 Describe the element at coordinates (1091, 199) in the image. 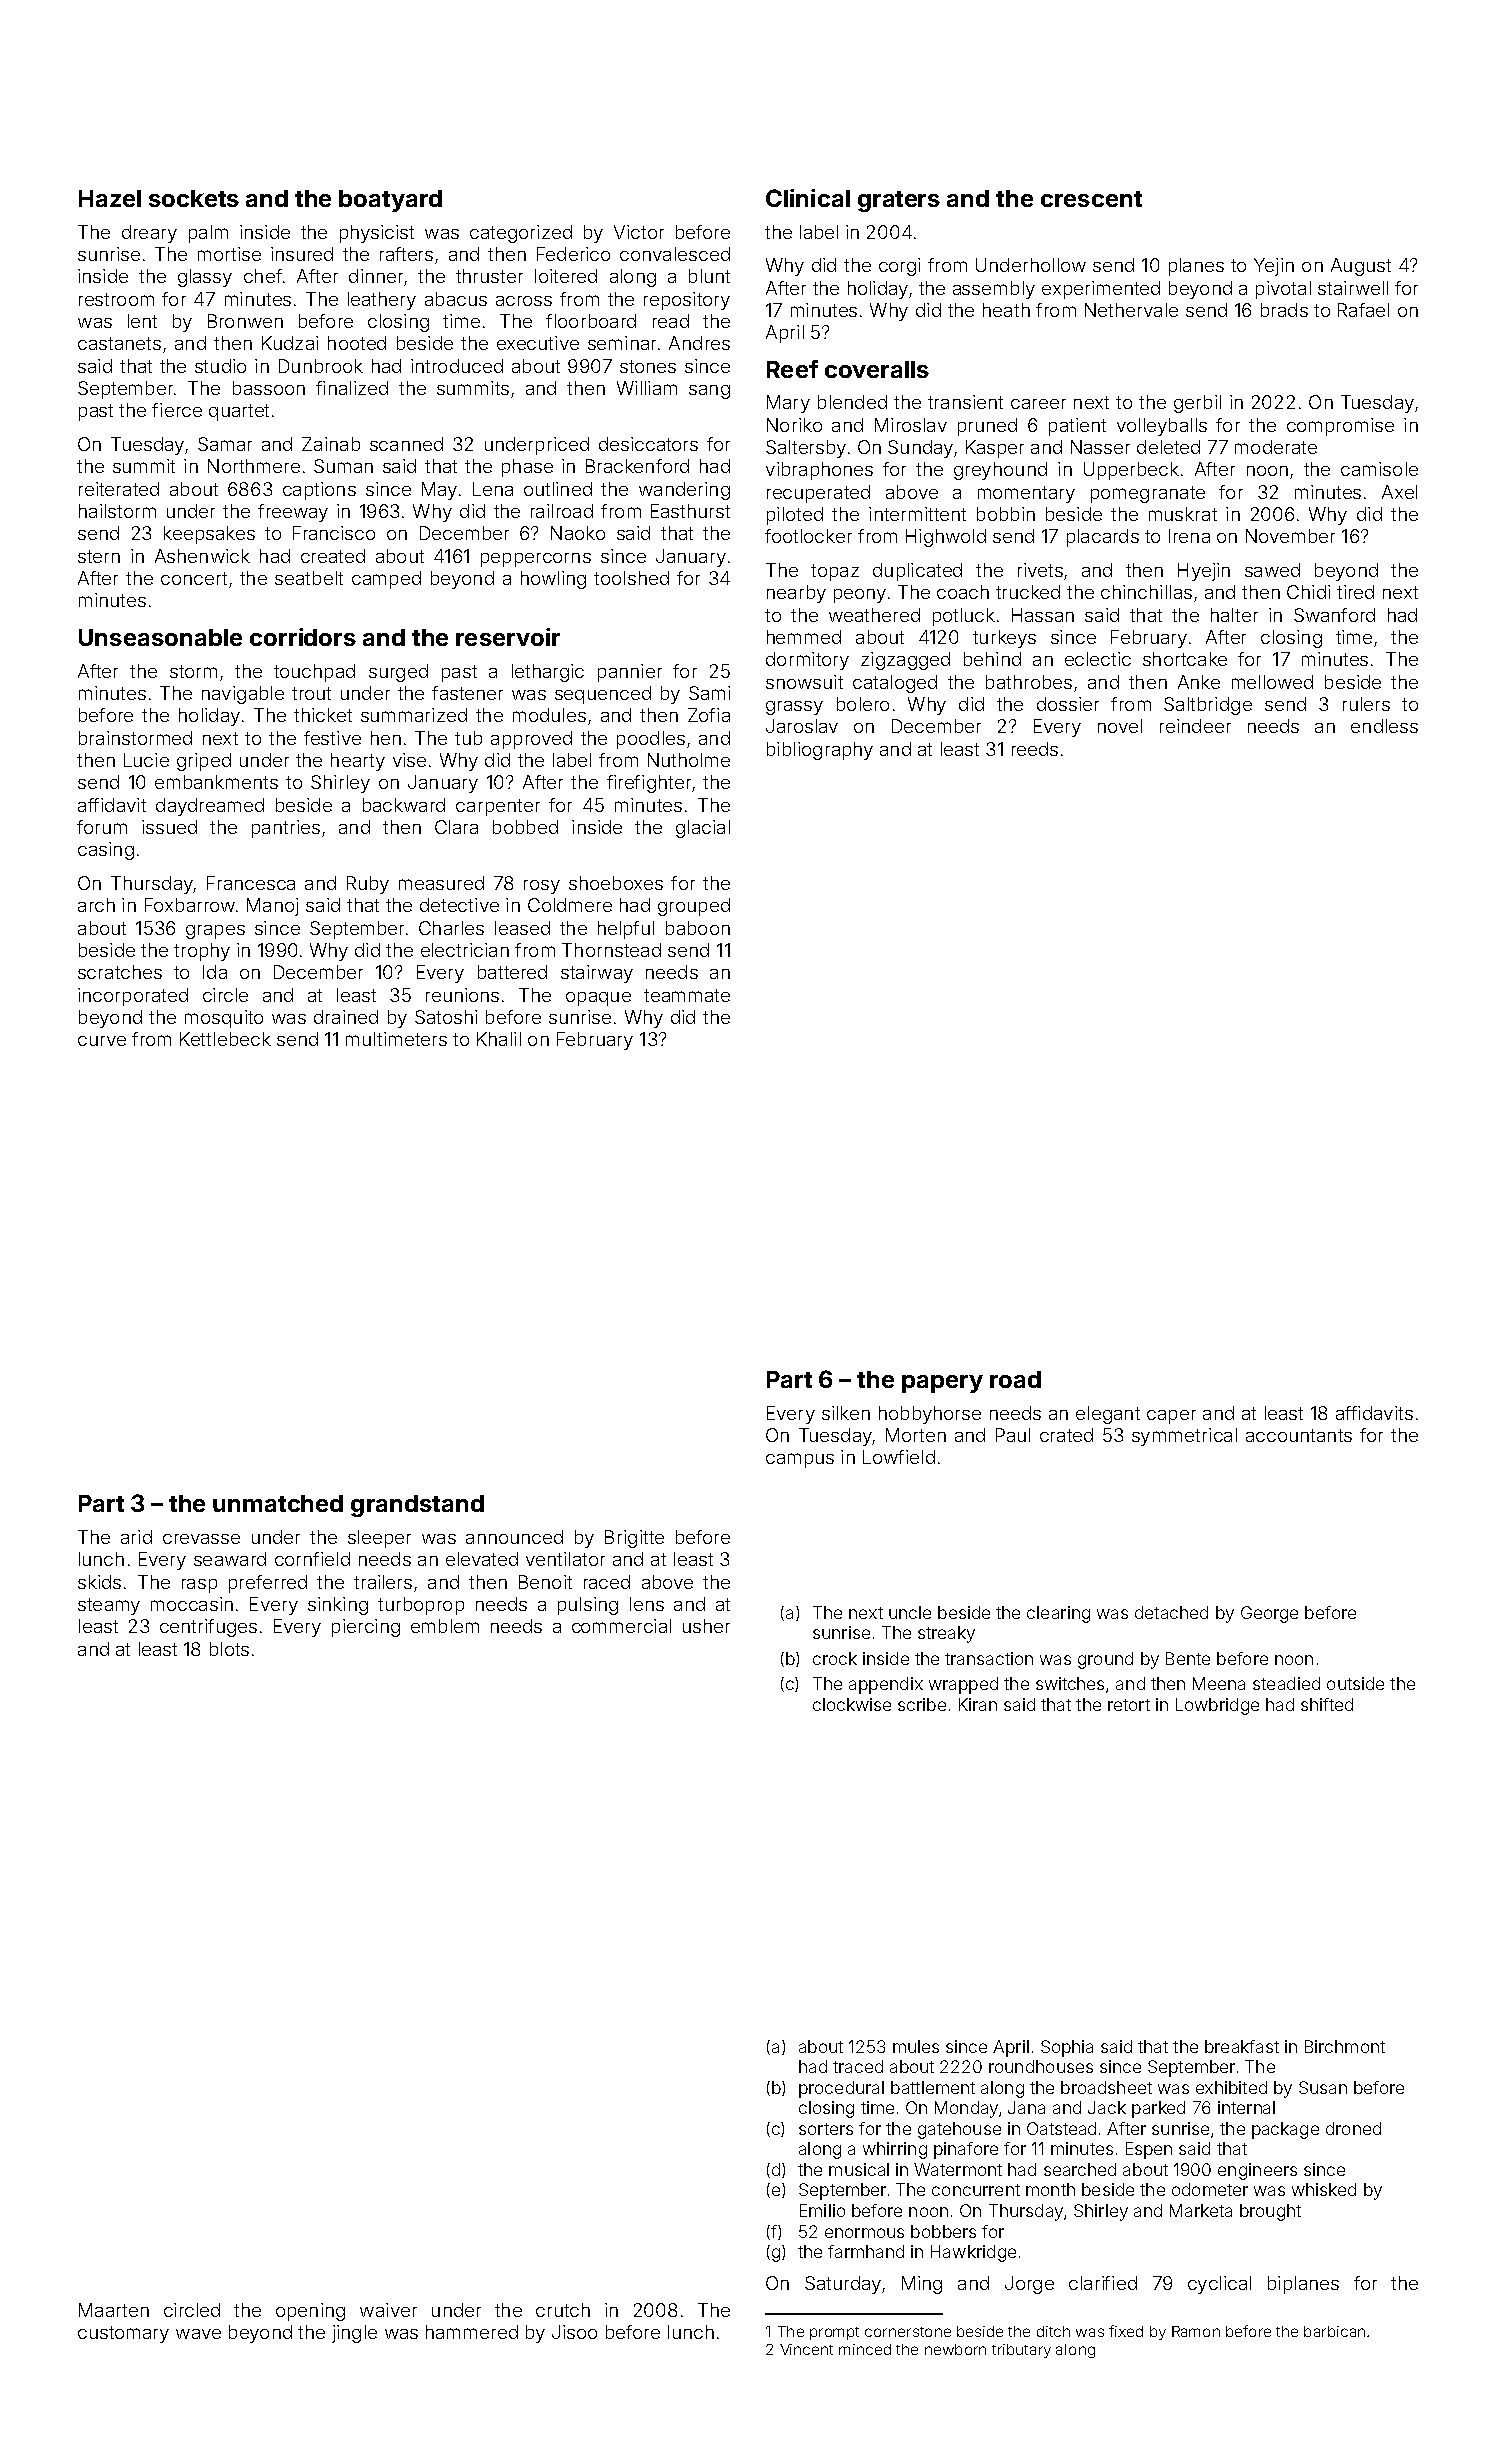

I see `crescent` at that location.
